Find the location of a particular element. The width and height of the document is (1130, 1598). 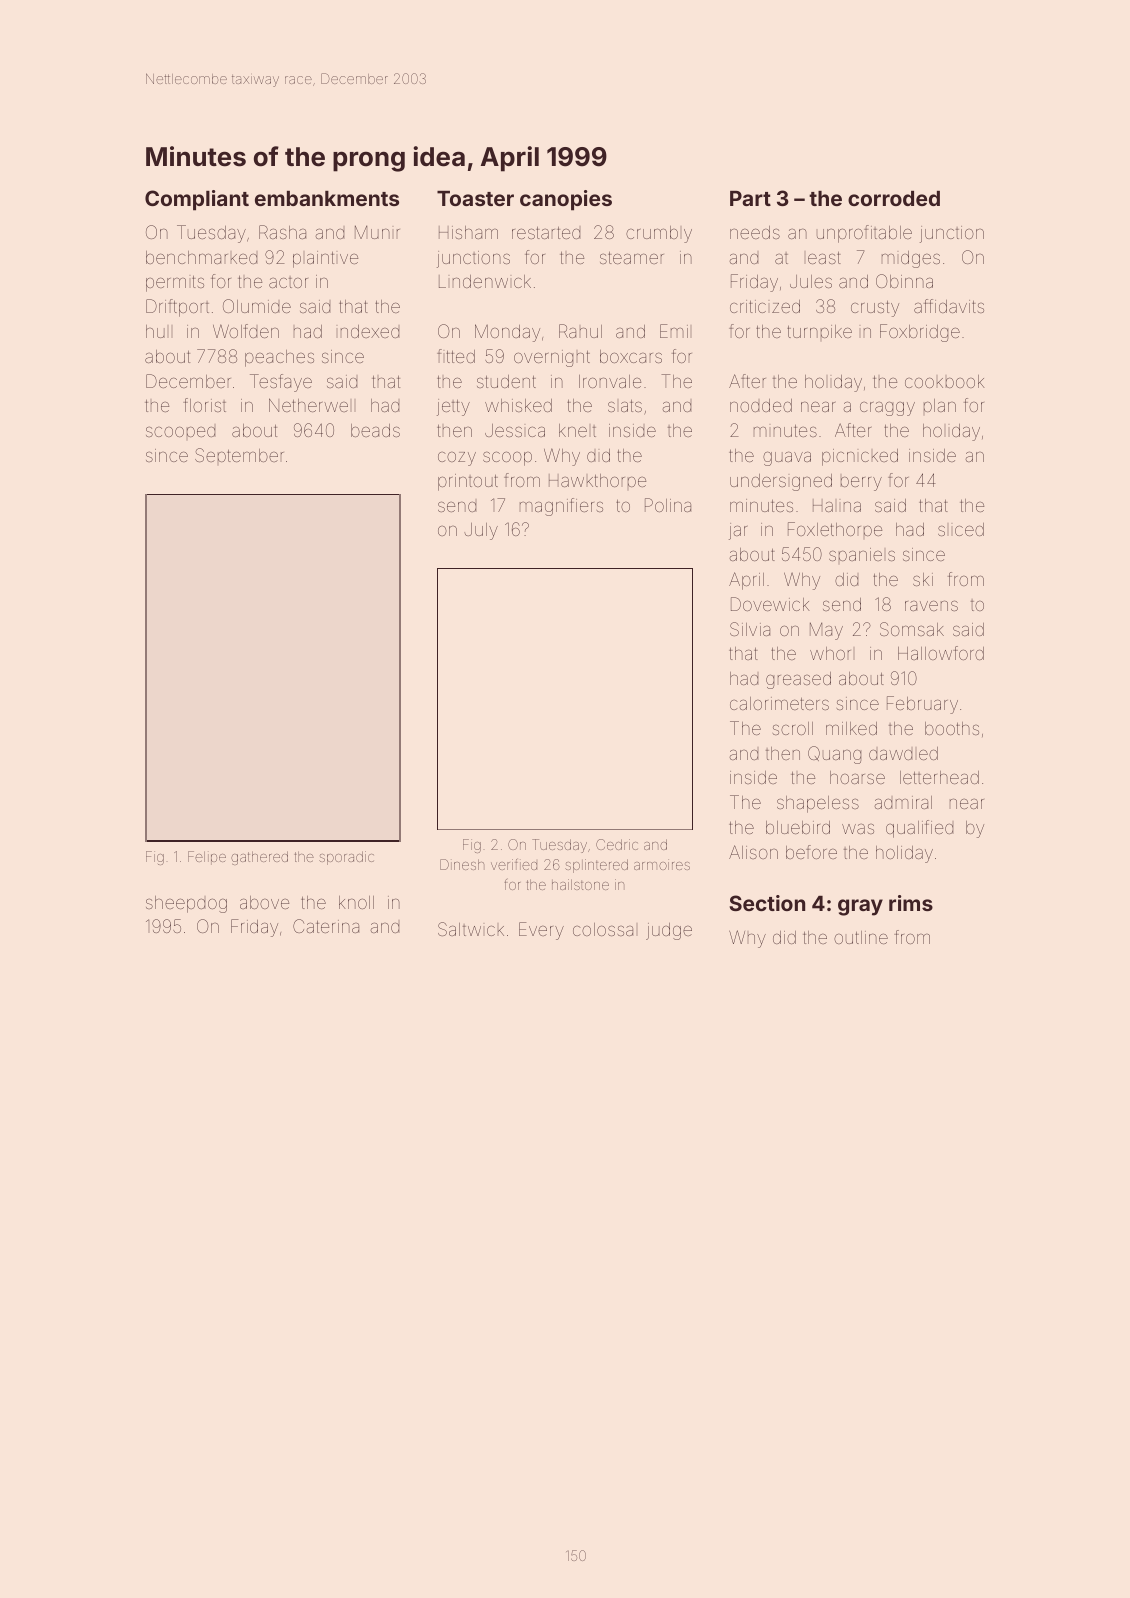

embankments is located at coordinates (327, 198).
